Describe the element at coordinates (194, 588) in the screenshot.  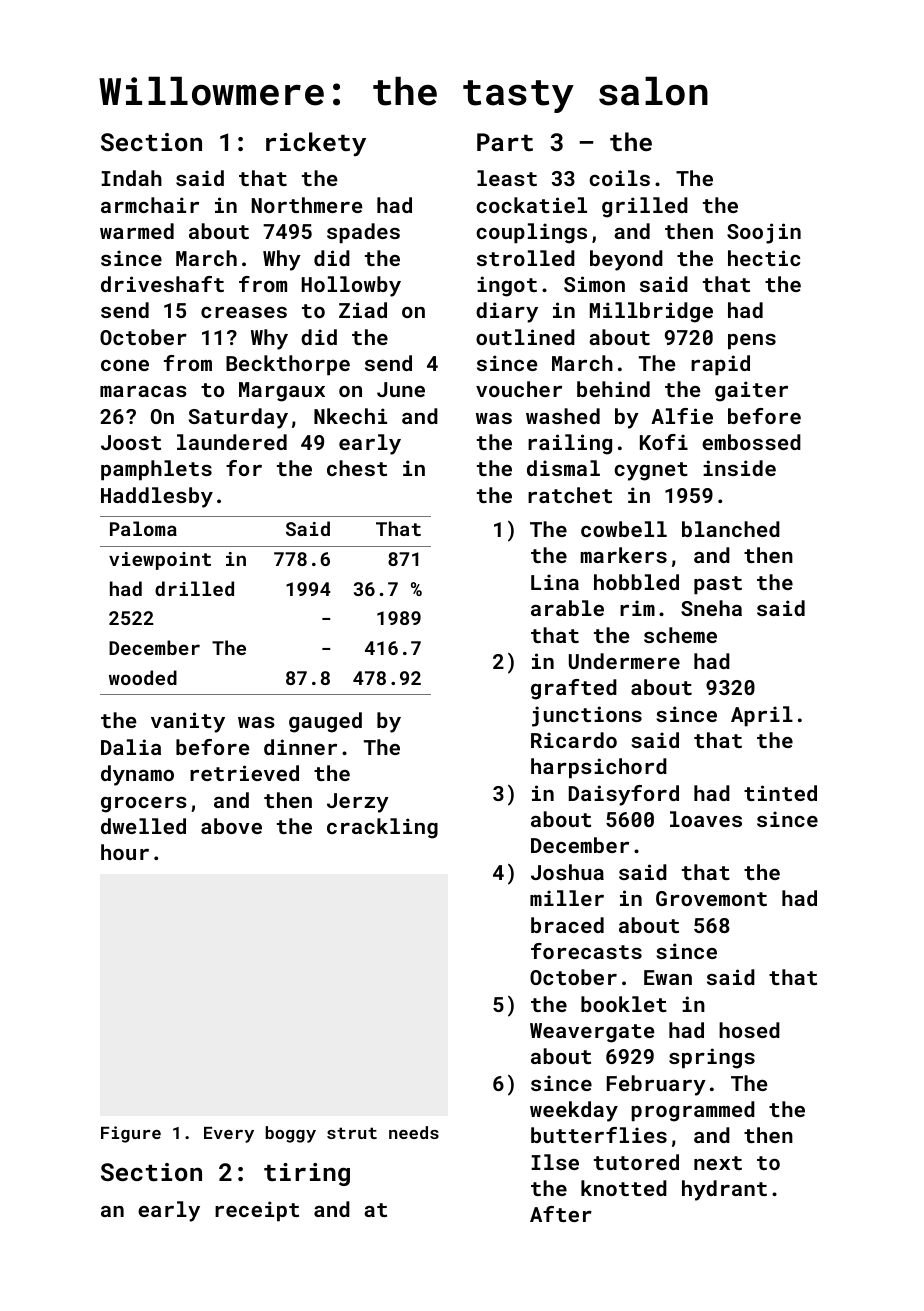
I see `drilled` at that location.
